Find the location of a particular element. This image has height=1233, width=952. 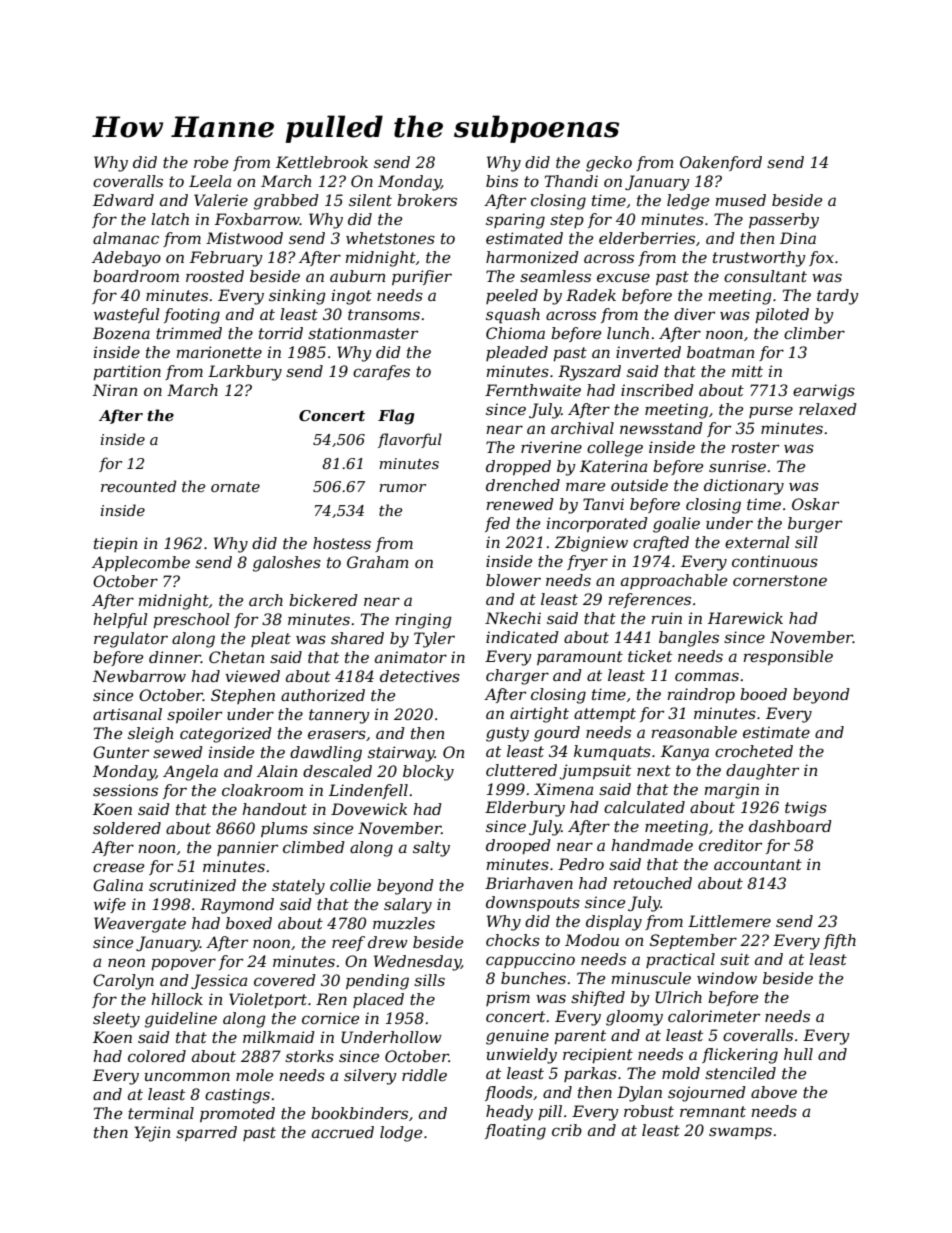

carafes is located at coordinates (381, 372).
